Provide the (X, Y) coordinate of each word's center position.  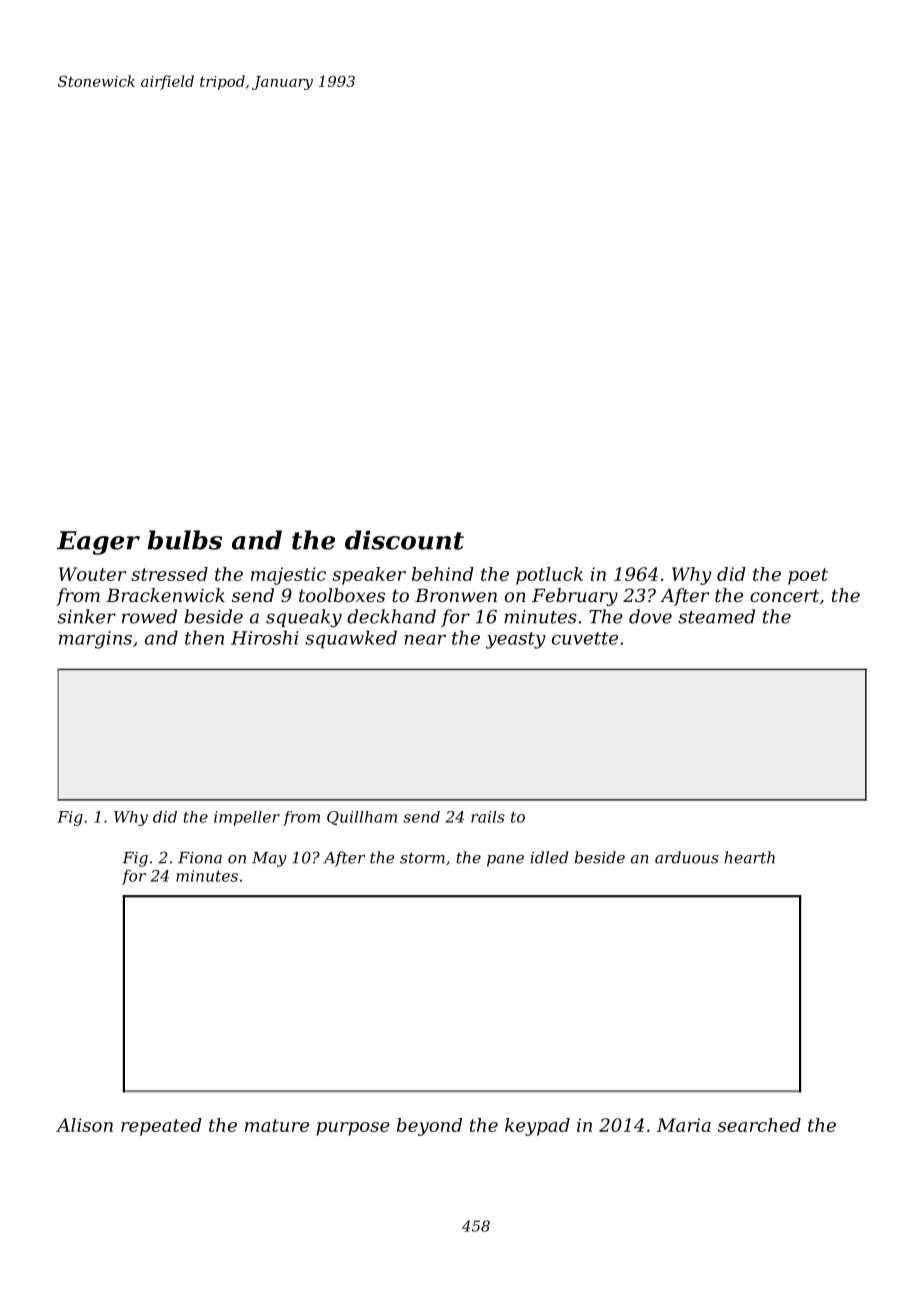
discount (404, 540)
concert (784, 595)
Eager (98, 543)
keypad (537, 1127)
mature (277, 1125)
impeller (247, 818)
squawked (351, 639)
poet (808, 576)
